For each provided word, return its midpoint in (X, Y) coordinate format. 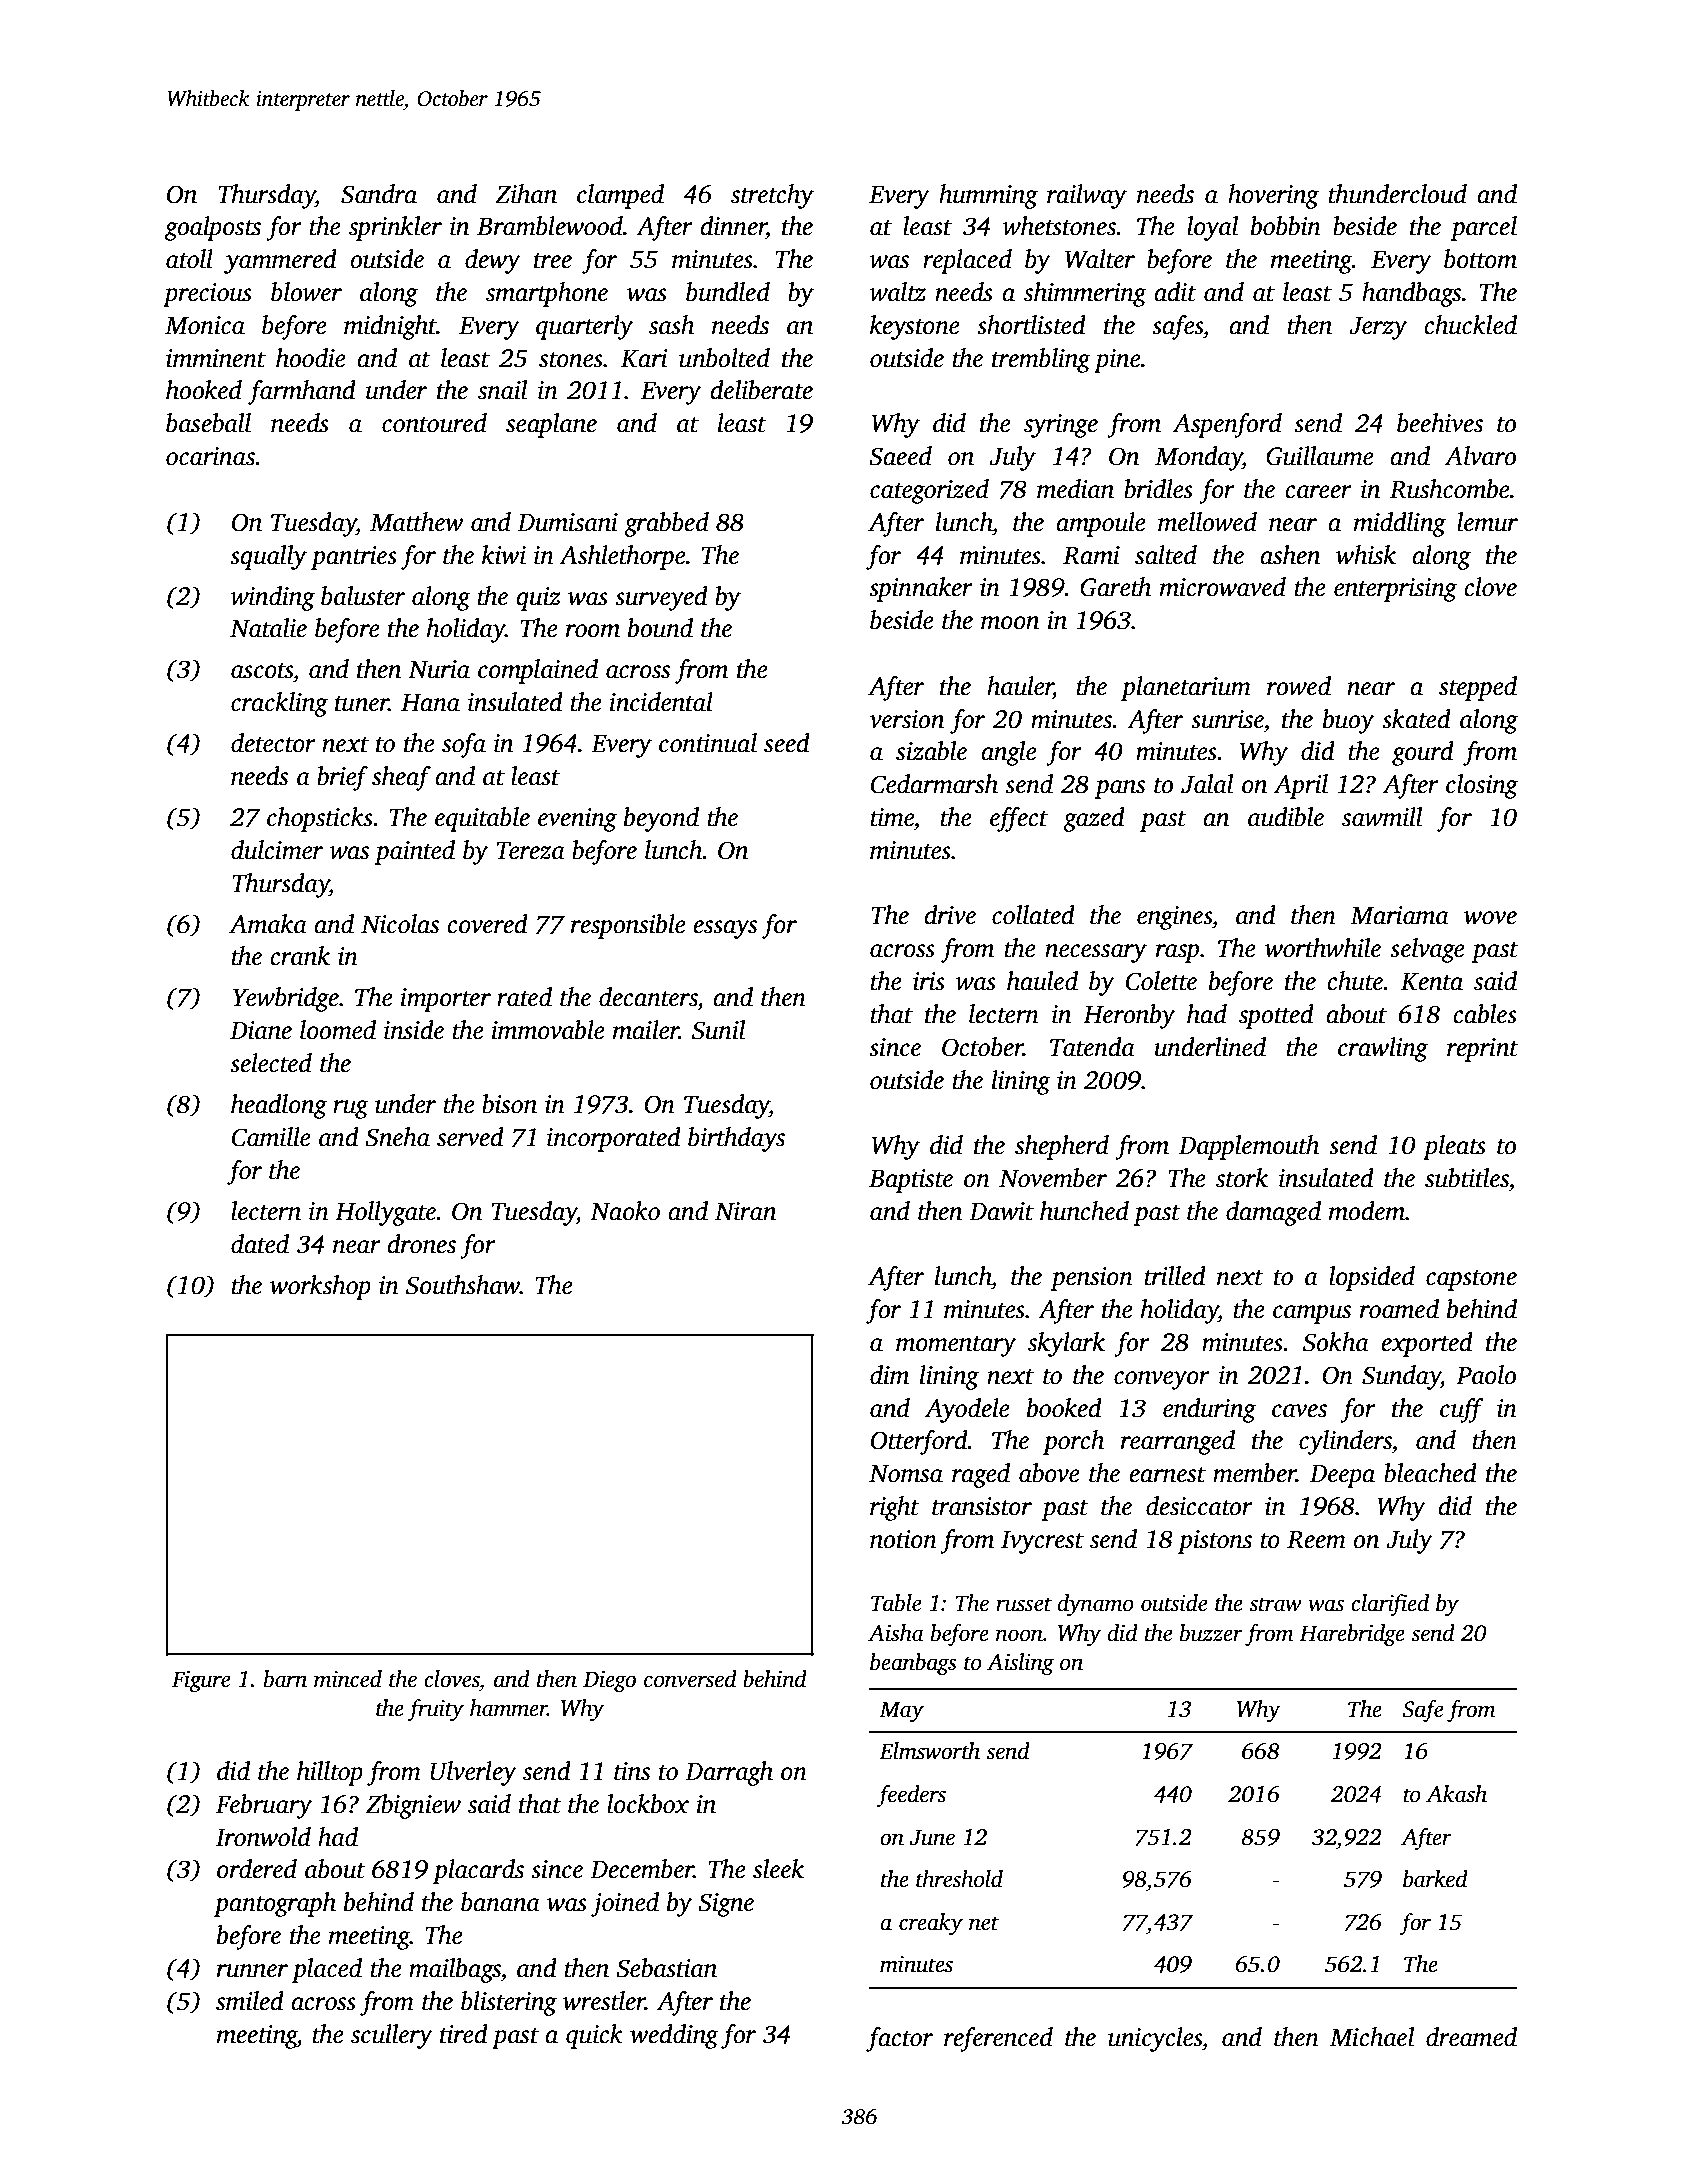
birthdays (736, 1139)
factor (899, 2039)
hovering (1273, 196)
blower (306, 292)
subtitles (1467, 1178)
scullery (392, 2036)
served (470, 1137)
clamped (620, 196)
